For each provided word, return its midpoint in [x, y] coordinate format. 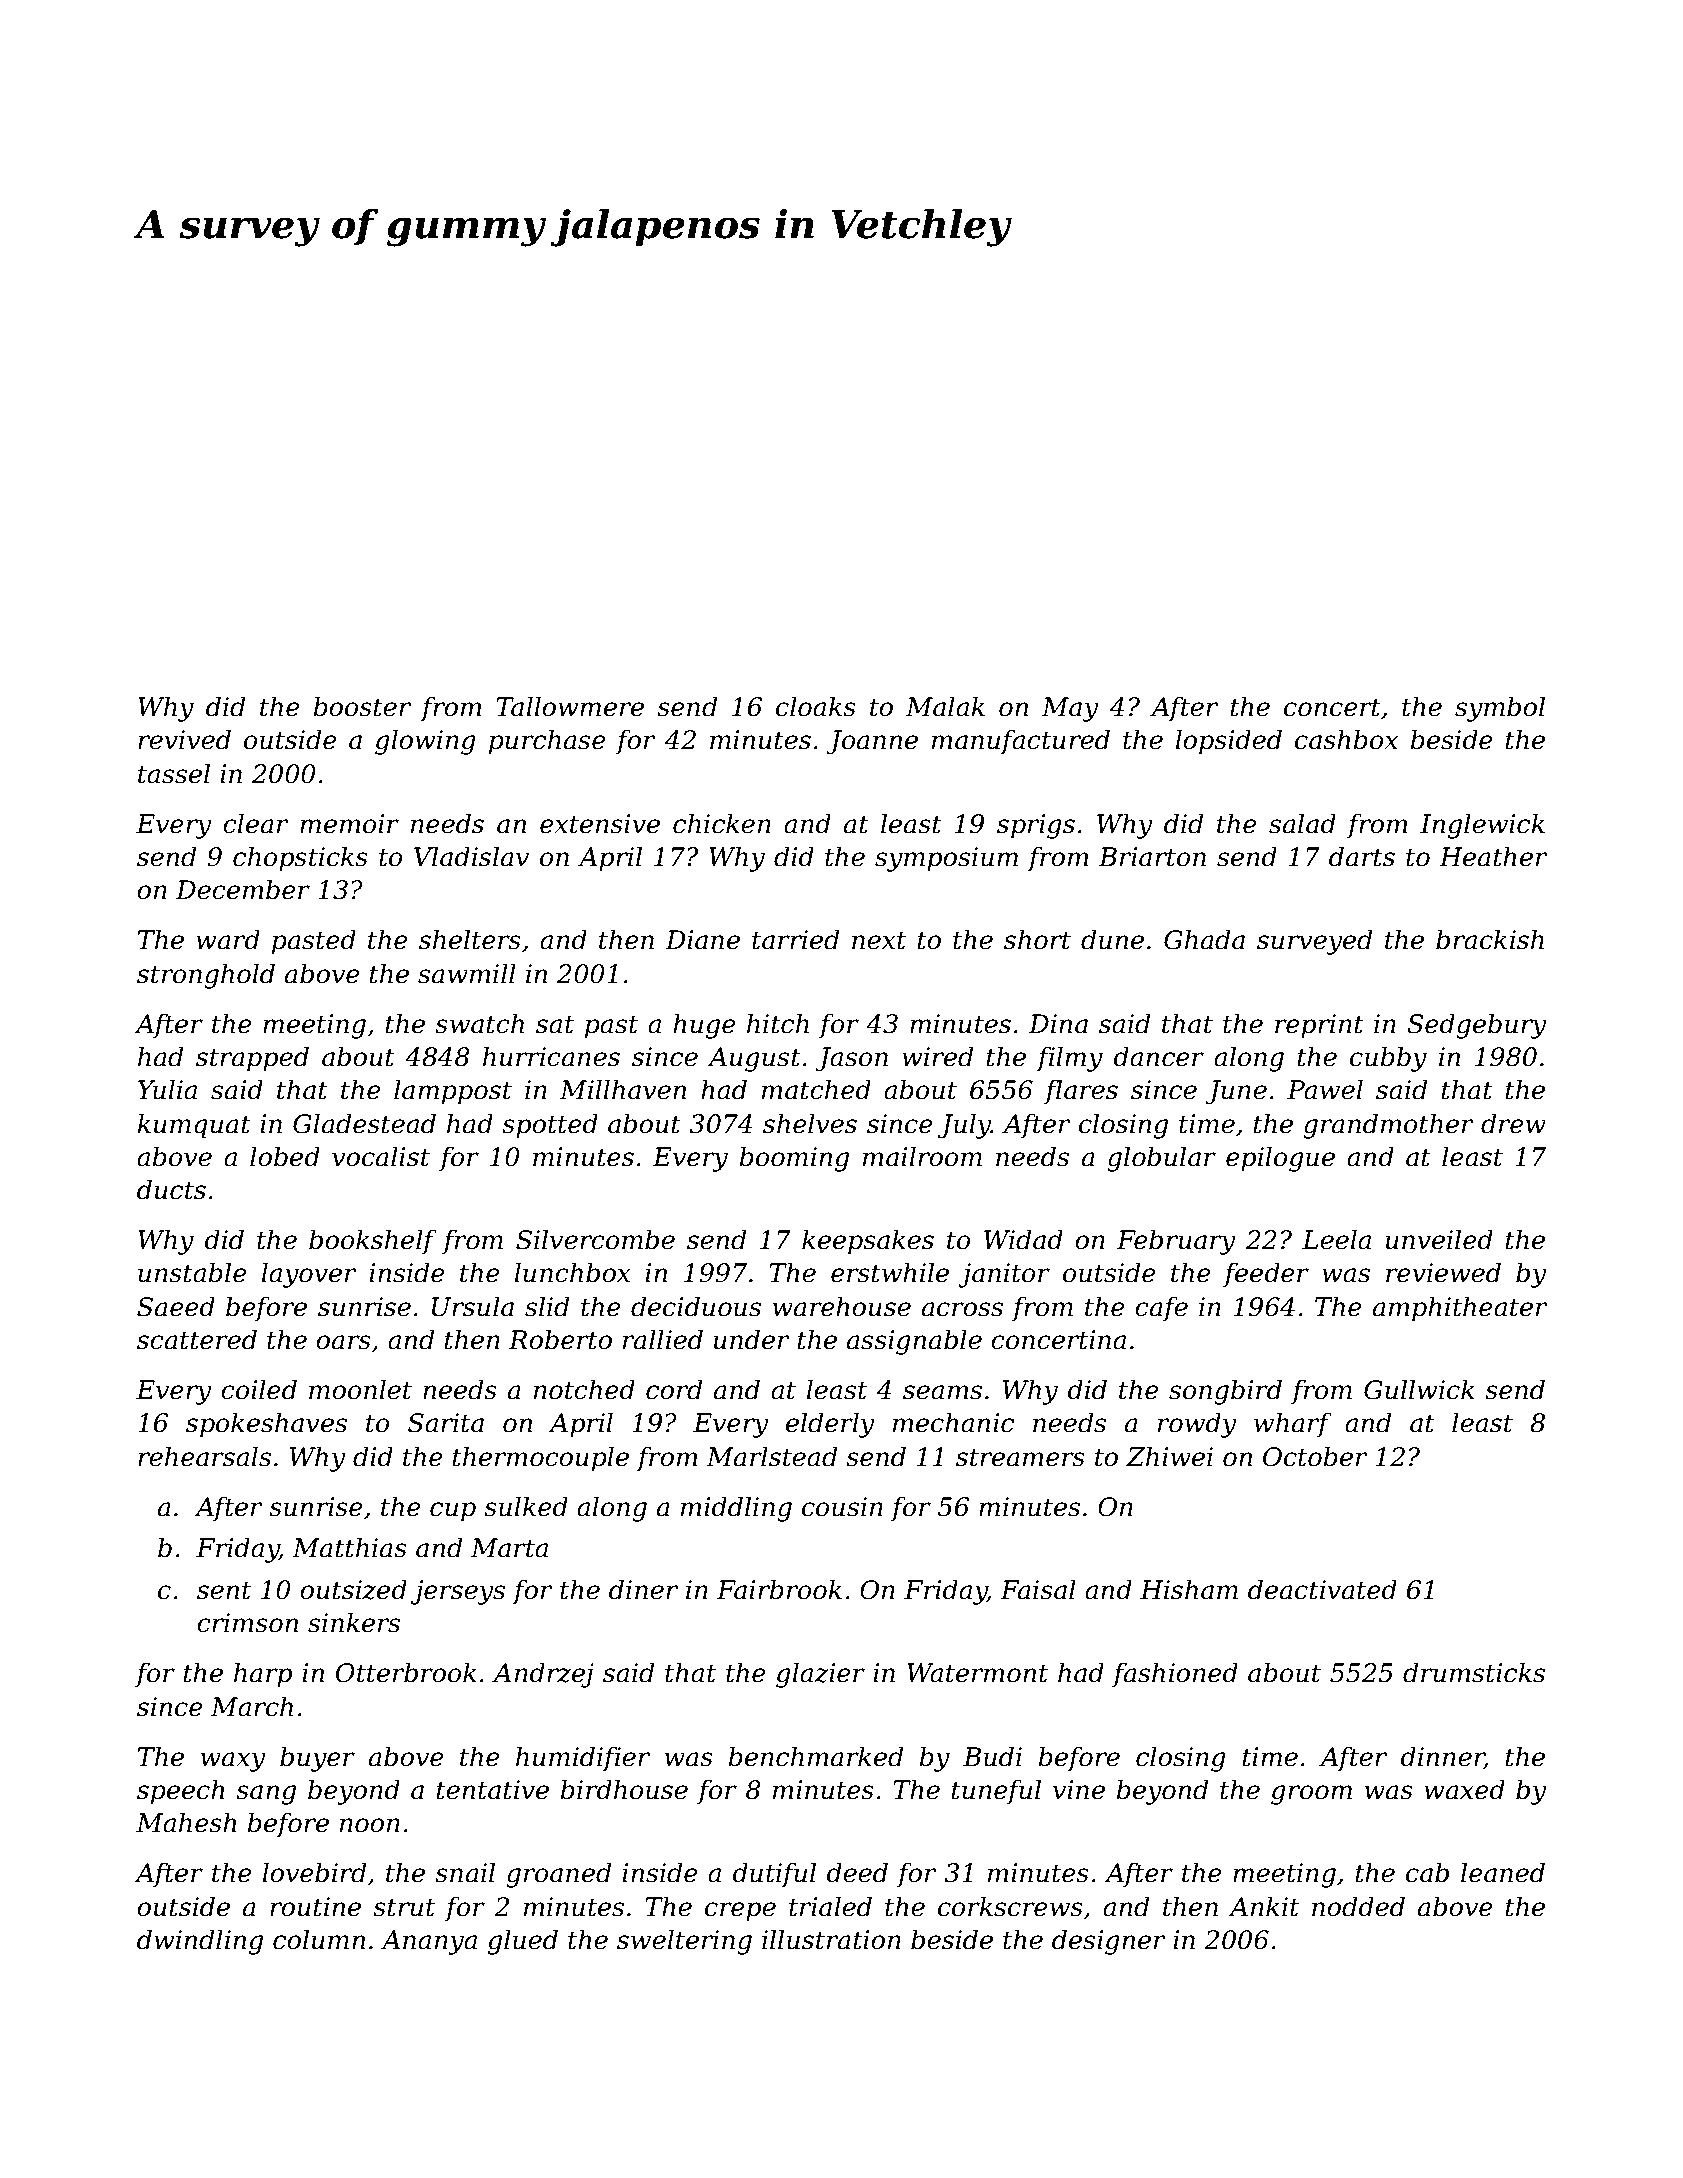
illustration [831, 1939]
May [1070, 709]
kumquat [194, 1126]
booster [362, 706]
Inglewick [1482, 826]
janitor [1004, 1275]
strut [404, 1907]
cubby [1388, 1059]
